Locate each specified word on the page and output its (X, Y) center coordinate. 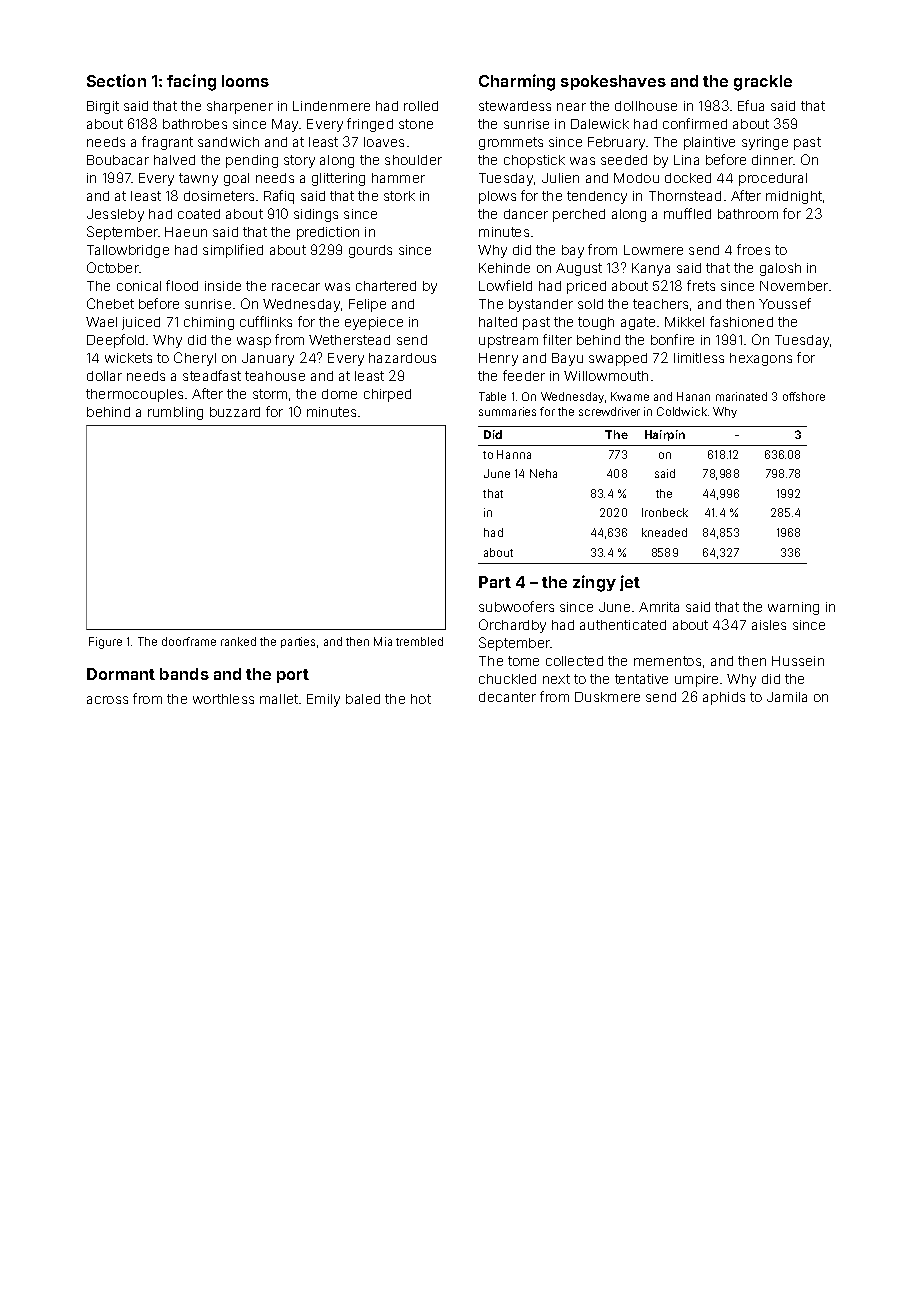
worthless (223, 699)
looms (245, 81)
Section (116, 80)
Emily (323, 700)
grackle (763, 83)
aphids (724, 698)
